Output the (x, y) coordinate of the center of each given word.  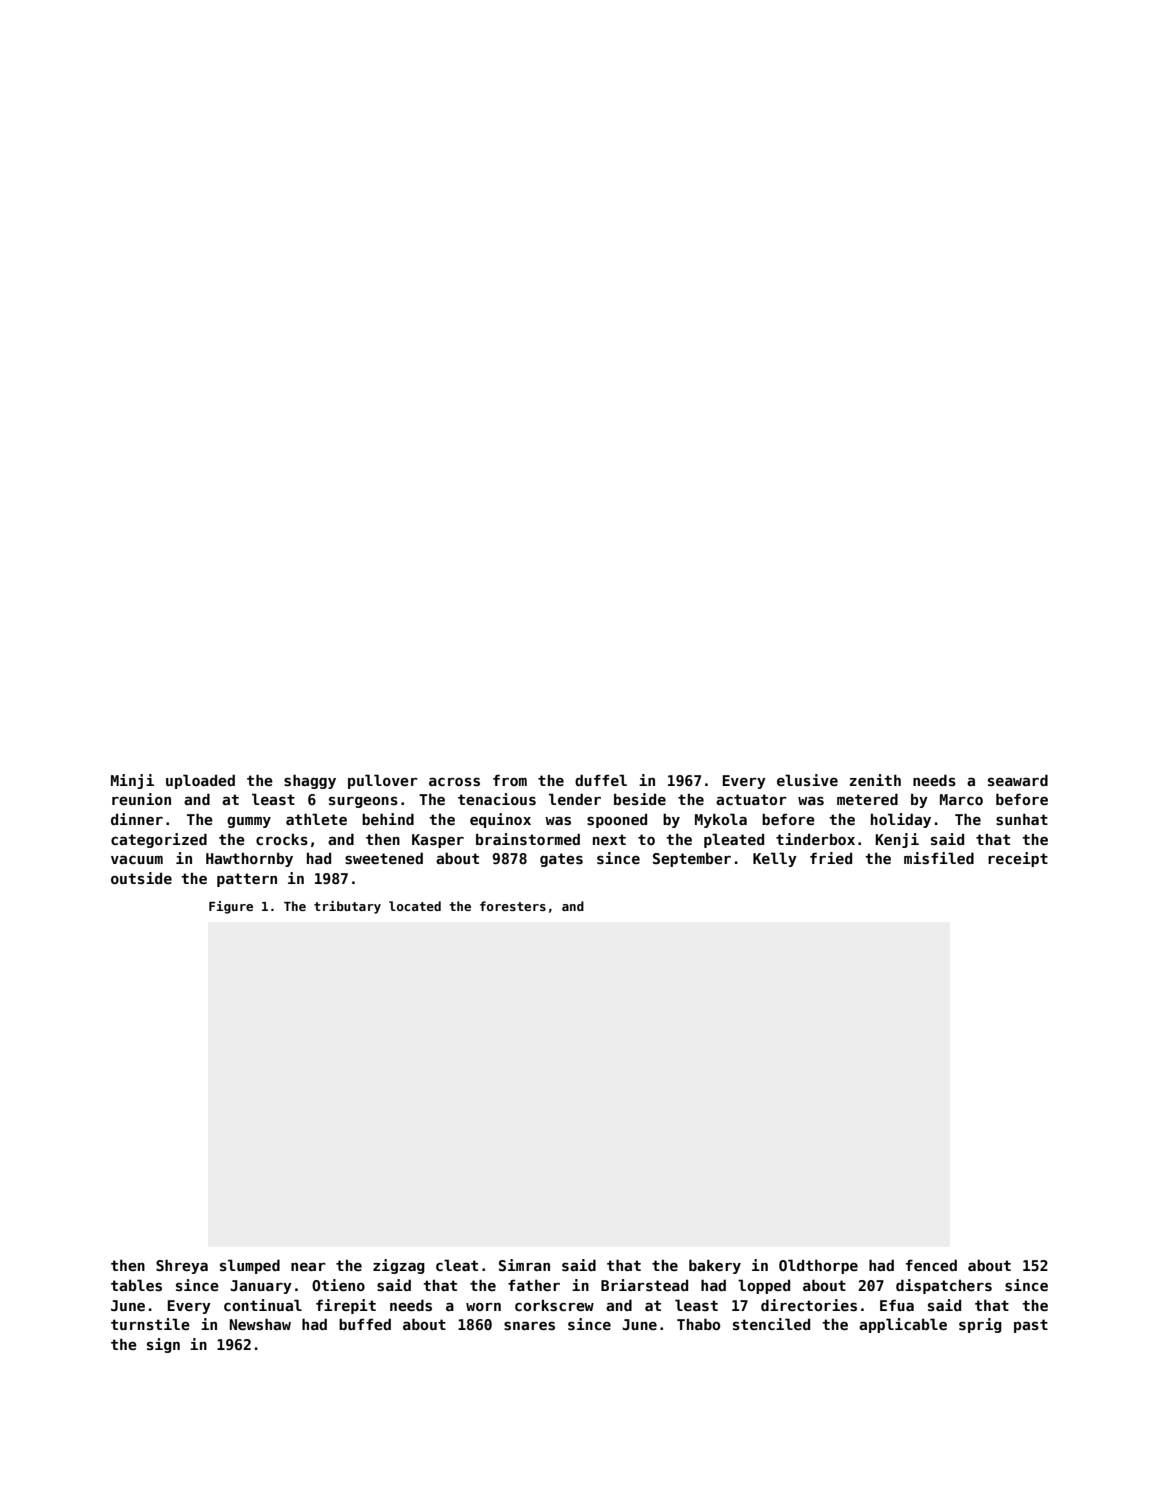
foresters (513, 906)
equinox (500, 820)
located (415, 906)
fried (831, 858)
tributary (347, 907)
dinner (137, 819)
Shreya (182, 1266)
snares (529, 1325)
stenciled (771, 1324)
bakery (715, 1266)
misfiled (939, 858)
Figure (231, 907)
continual (263, 1305)
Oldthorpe (818, 1266)
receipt (1018, 859)
